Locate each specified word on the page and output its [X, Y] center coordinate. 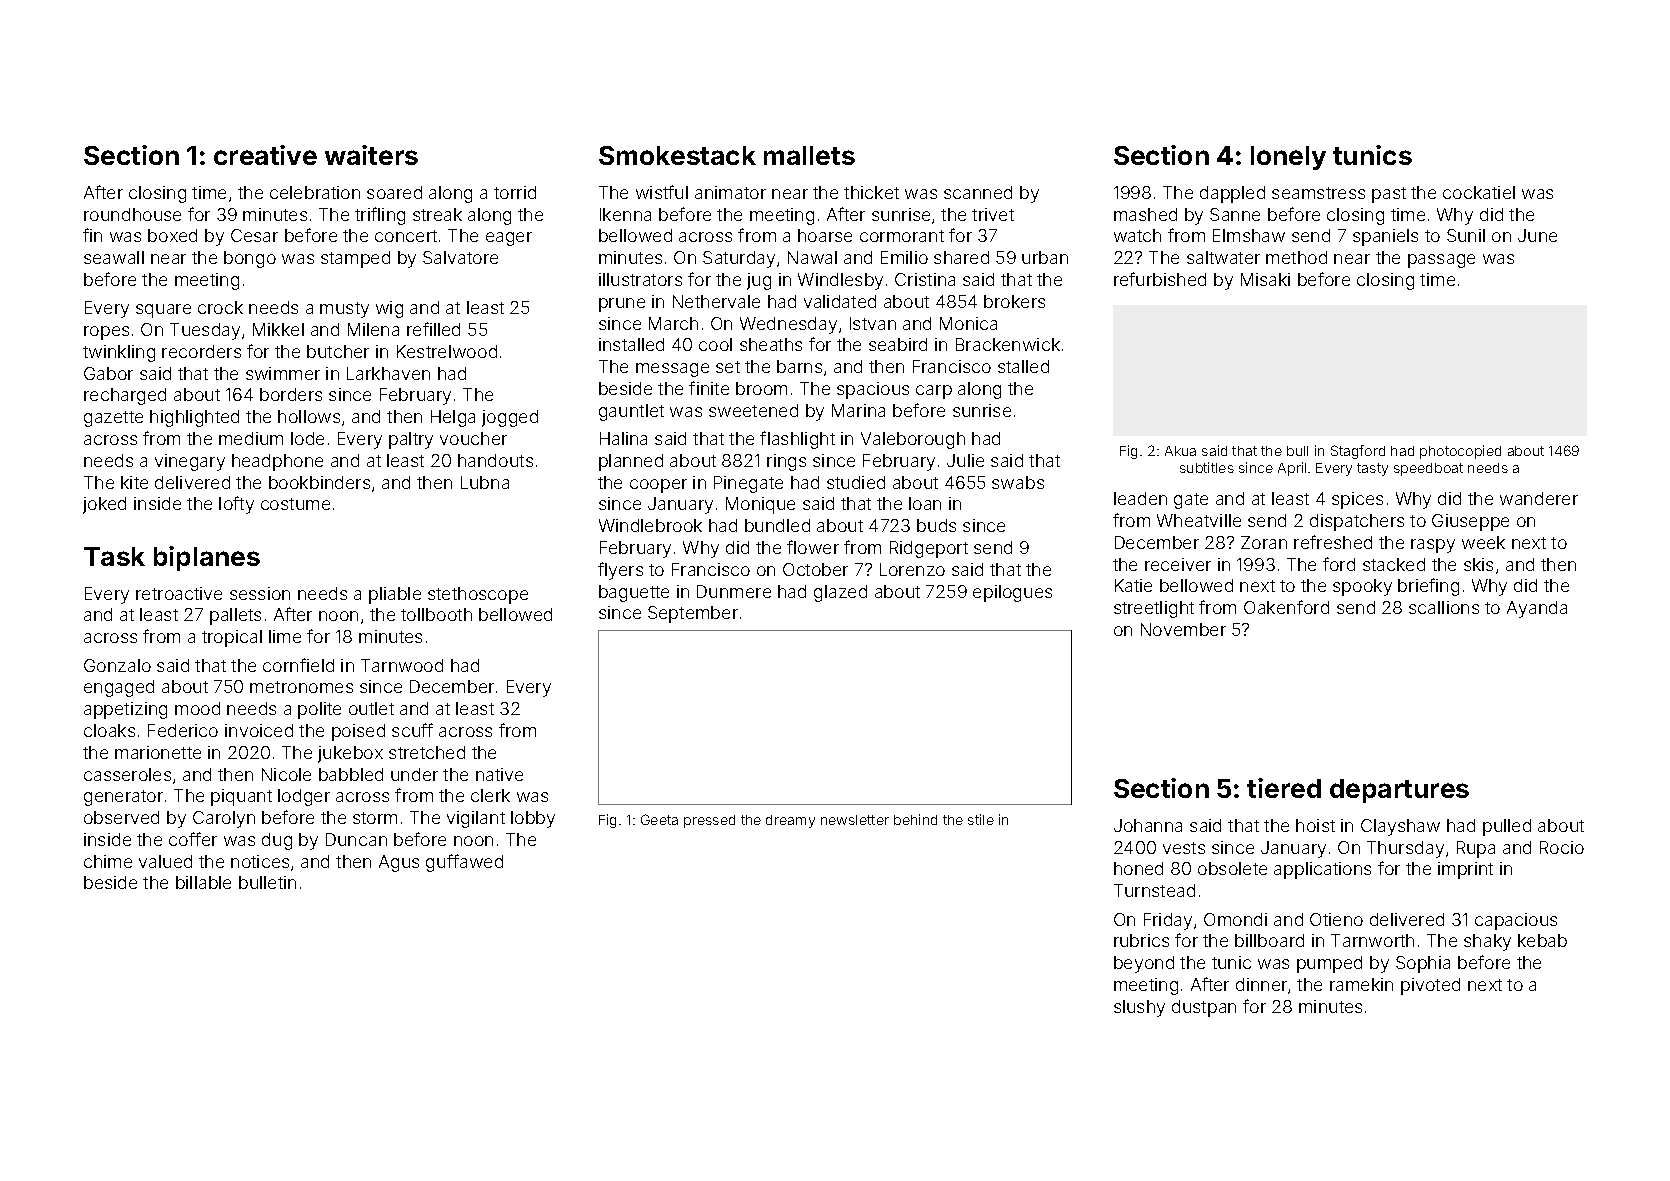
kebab [1542, 940]
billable [203, 882]
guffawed [464, 863]
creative [265, 155]
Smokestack [677, 155]
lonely [1288, 158]
